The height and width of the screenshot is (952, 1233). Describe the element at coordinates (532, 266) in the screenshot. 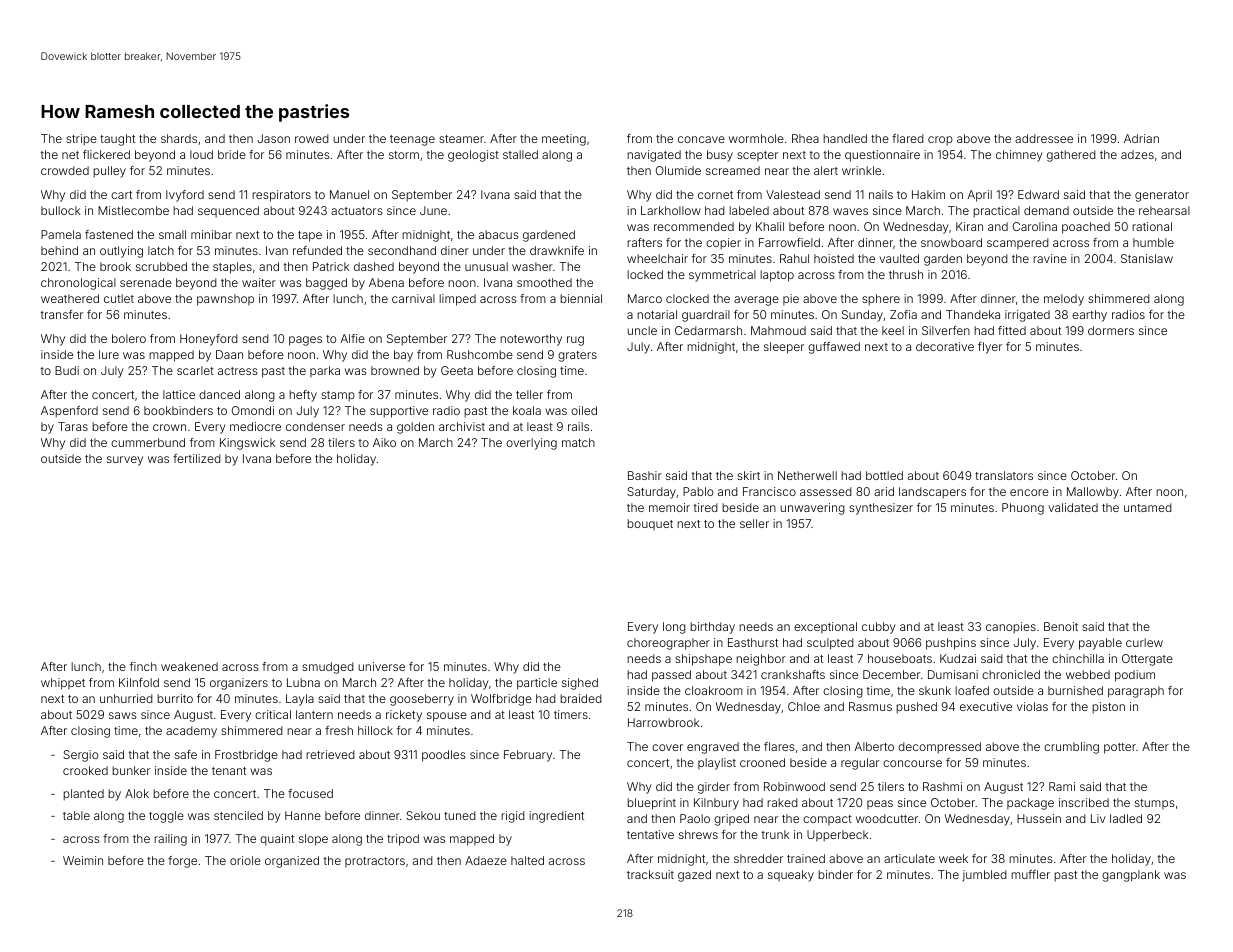

I see `washer` at that location.
